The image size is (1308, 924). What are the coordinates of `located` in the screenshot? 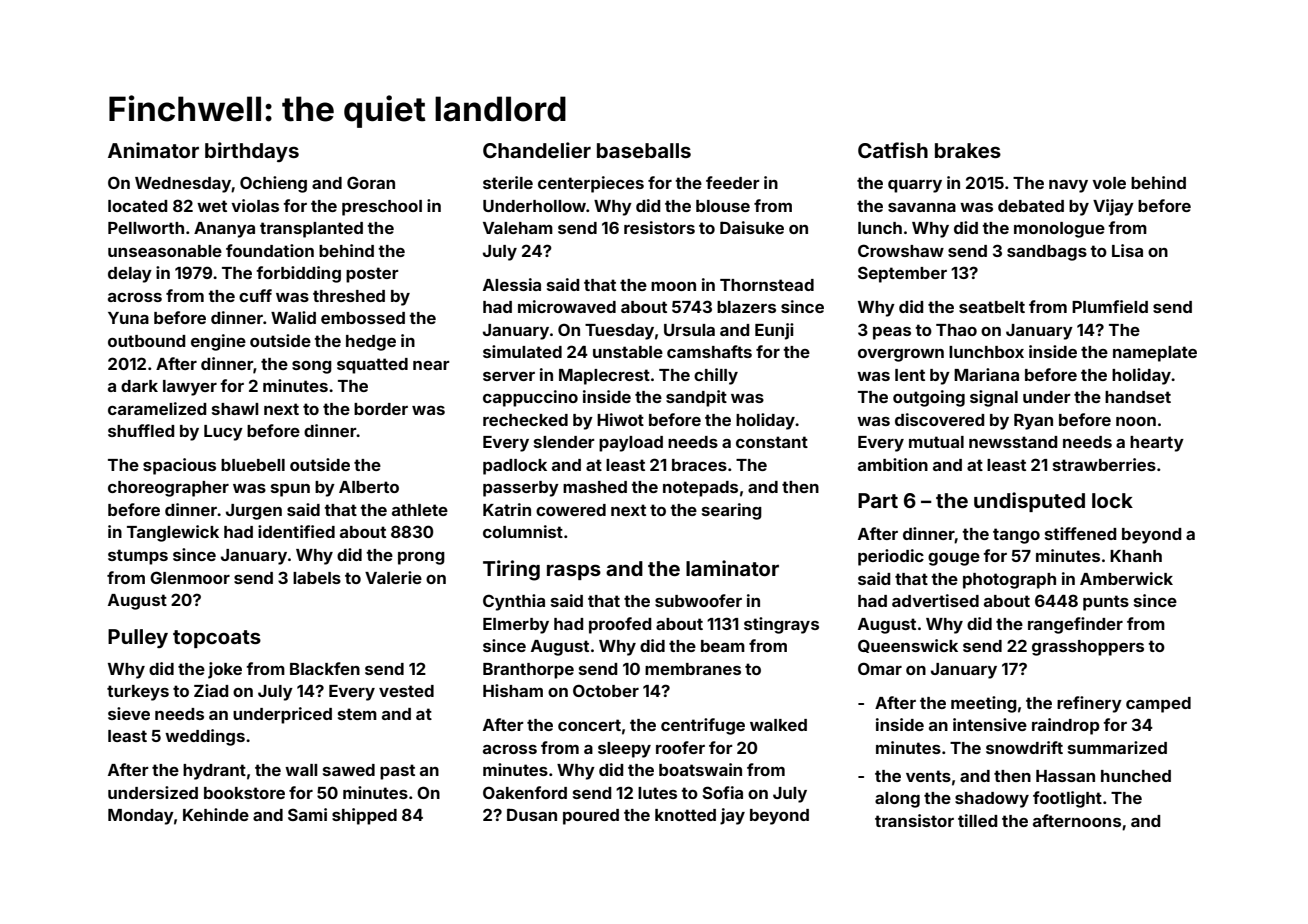 It's located at (138, 206).
